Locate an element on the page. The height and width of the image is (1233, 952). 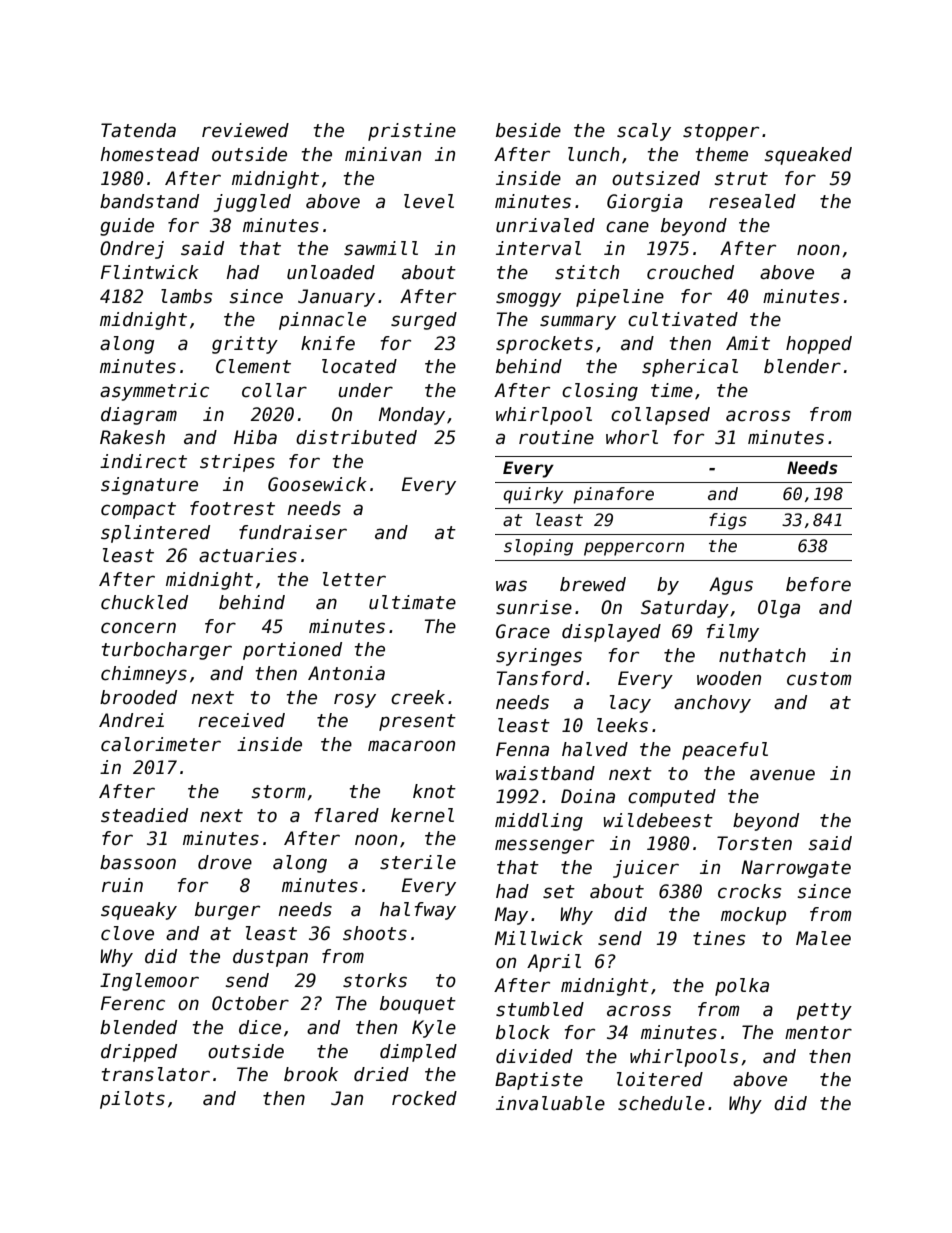
schedule is located at coordinates (661, 1103).
